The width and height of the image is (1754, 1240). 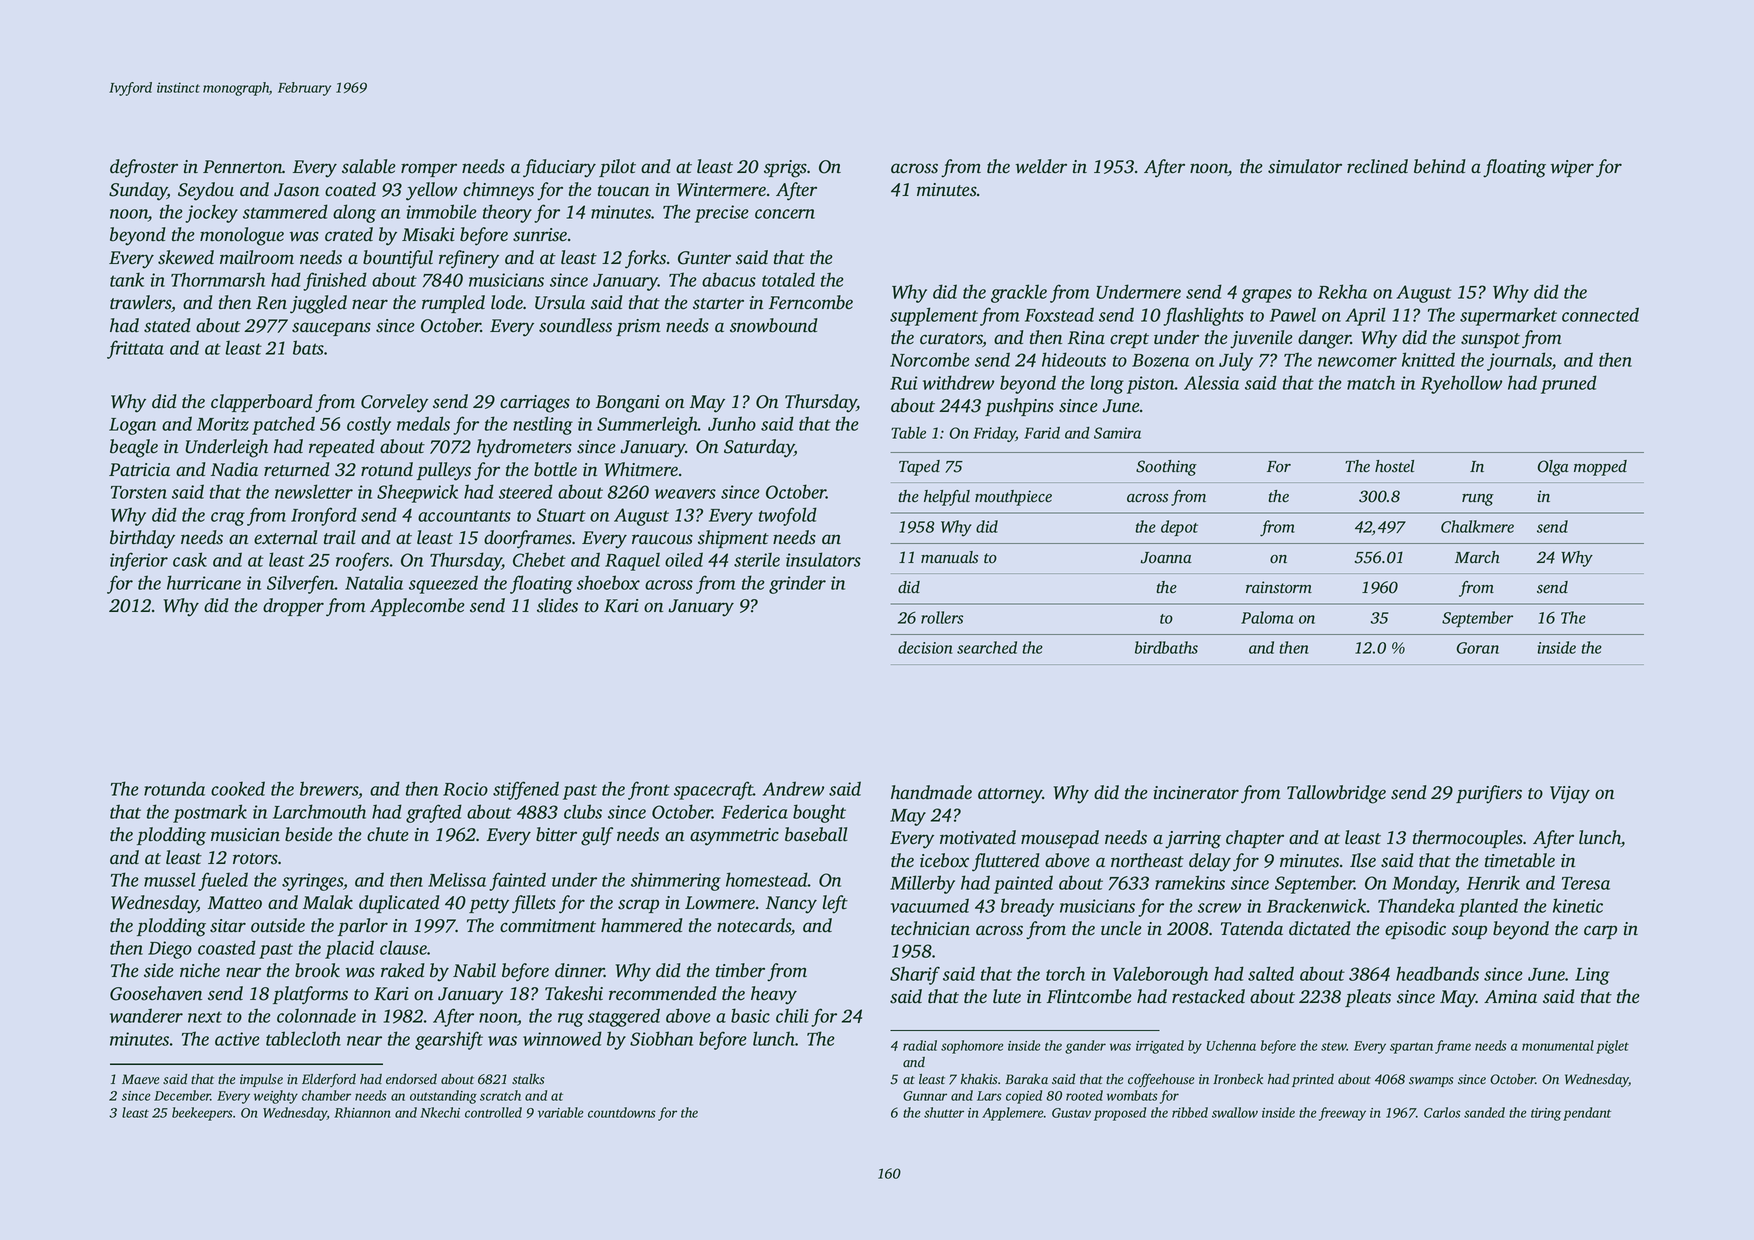 I want to click on decision, so click(x=925, y=647).
